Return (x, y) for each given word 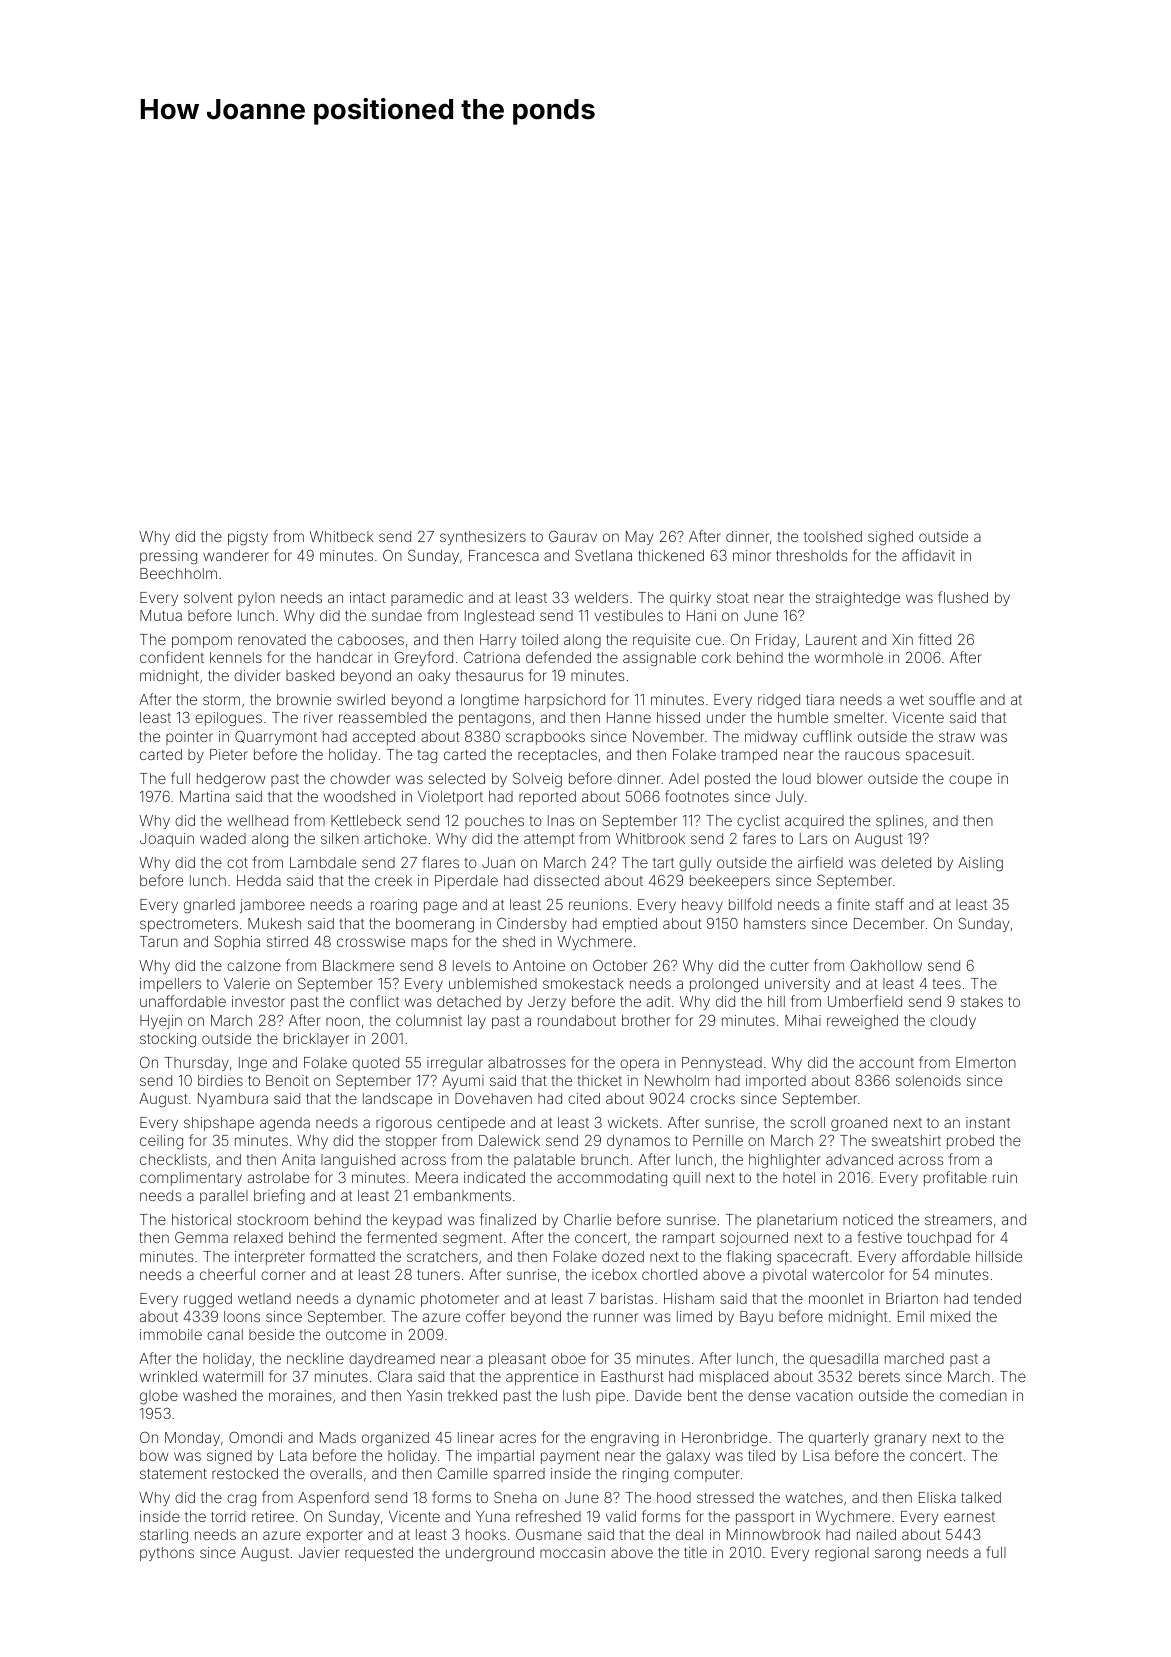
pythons (167, 1554)
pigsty (248, 538)
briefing (279, 1197)
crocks (712, 1098)
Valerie (247, 983)
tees (947, 984)
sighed (890, 538)
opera (639, 1065)
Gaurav (573, 536)
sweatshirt (906, 1140)
